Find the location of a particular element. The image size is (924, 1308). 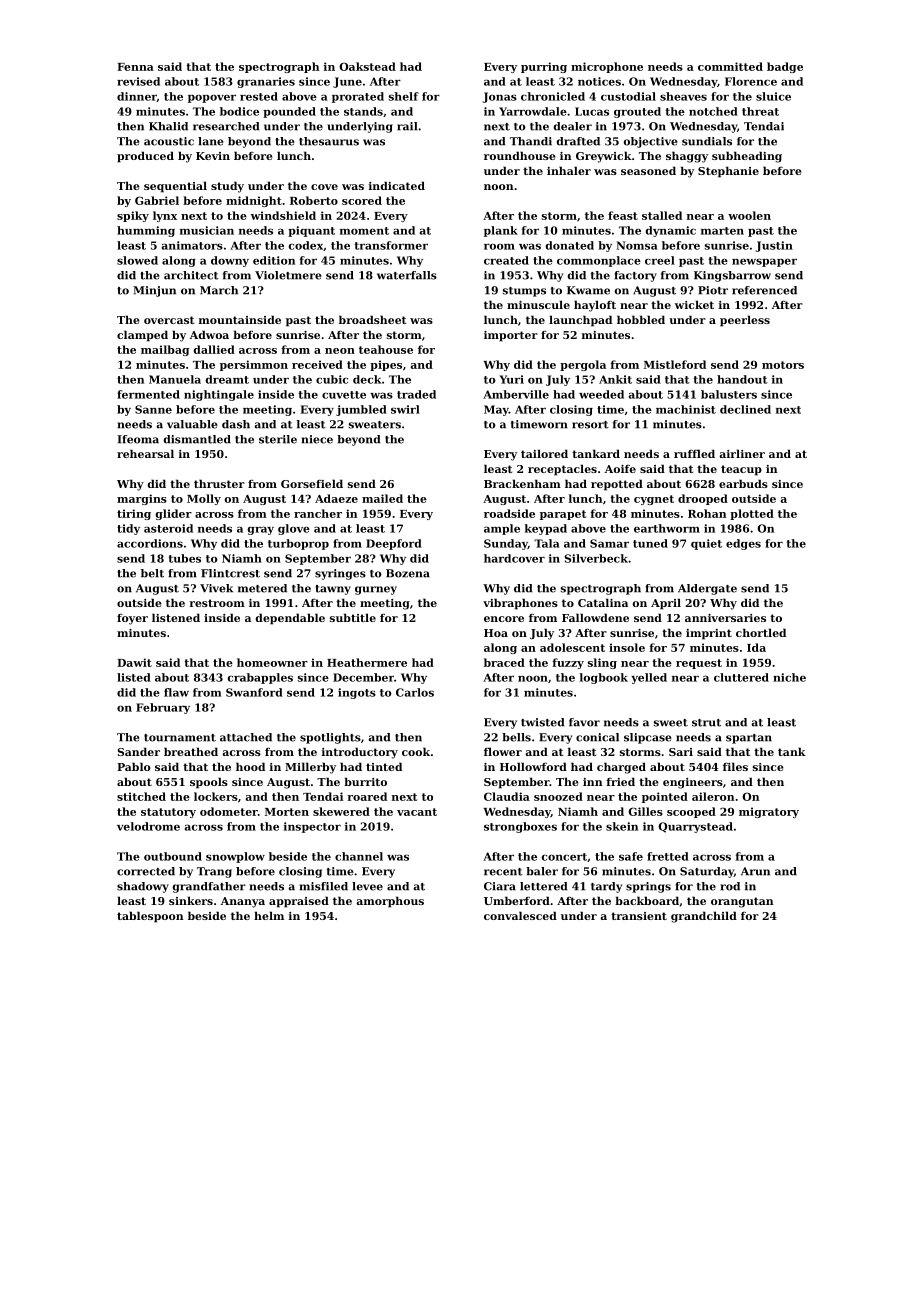

codex is located at coordinates (305, 245).
